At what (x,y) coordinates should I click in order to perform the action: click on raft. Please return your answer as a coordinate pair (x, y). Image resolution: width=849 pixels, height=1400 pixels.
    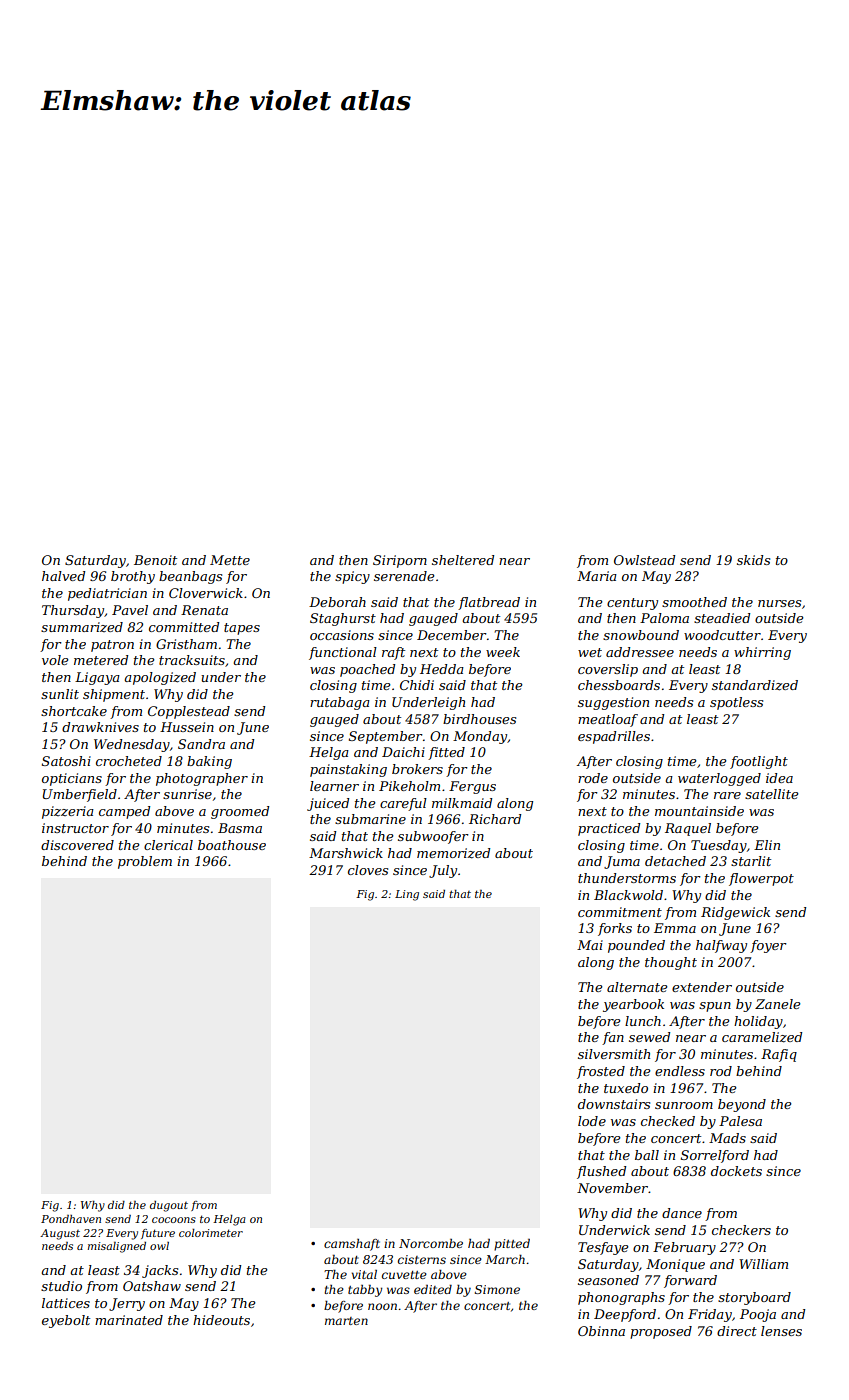
    Looking at the image, I should click on (393, 653).
